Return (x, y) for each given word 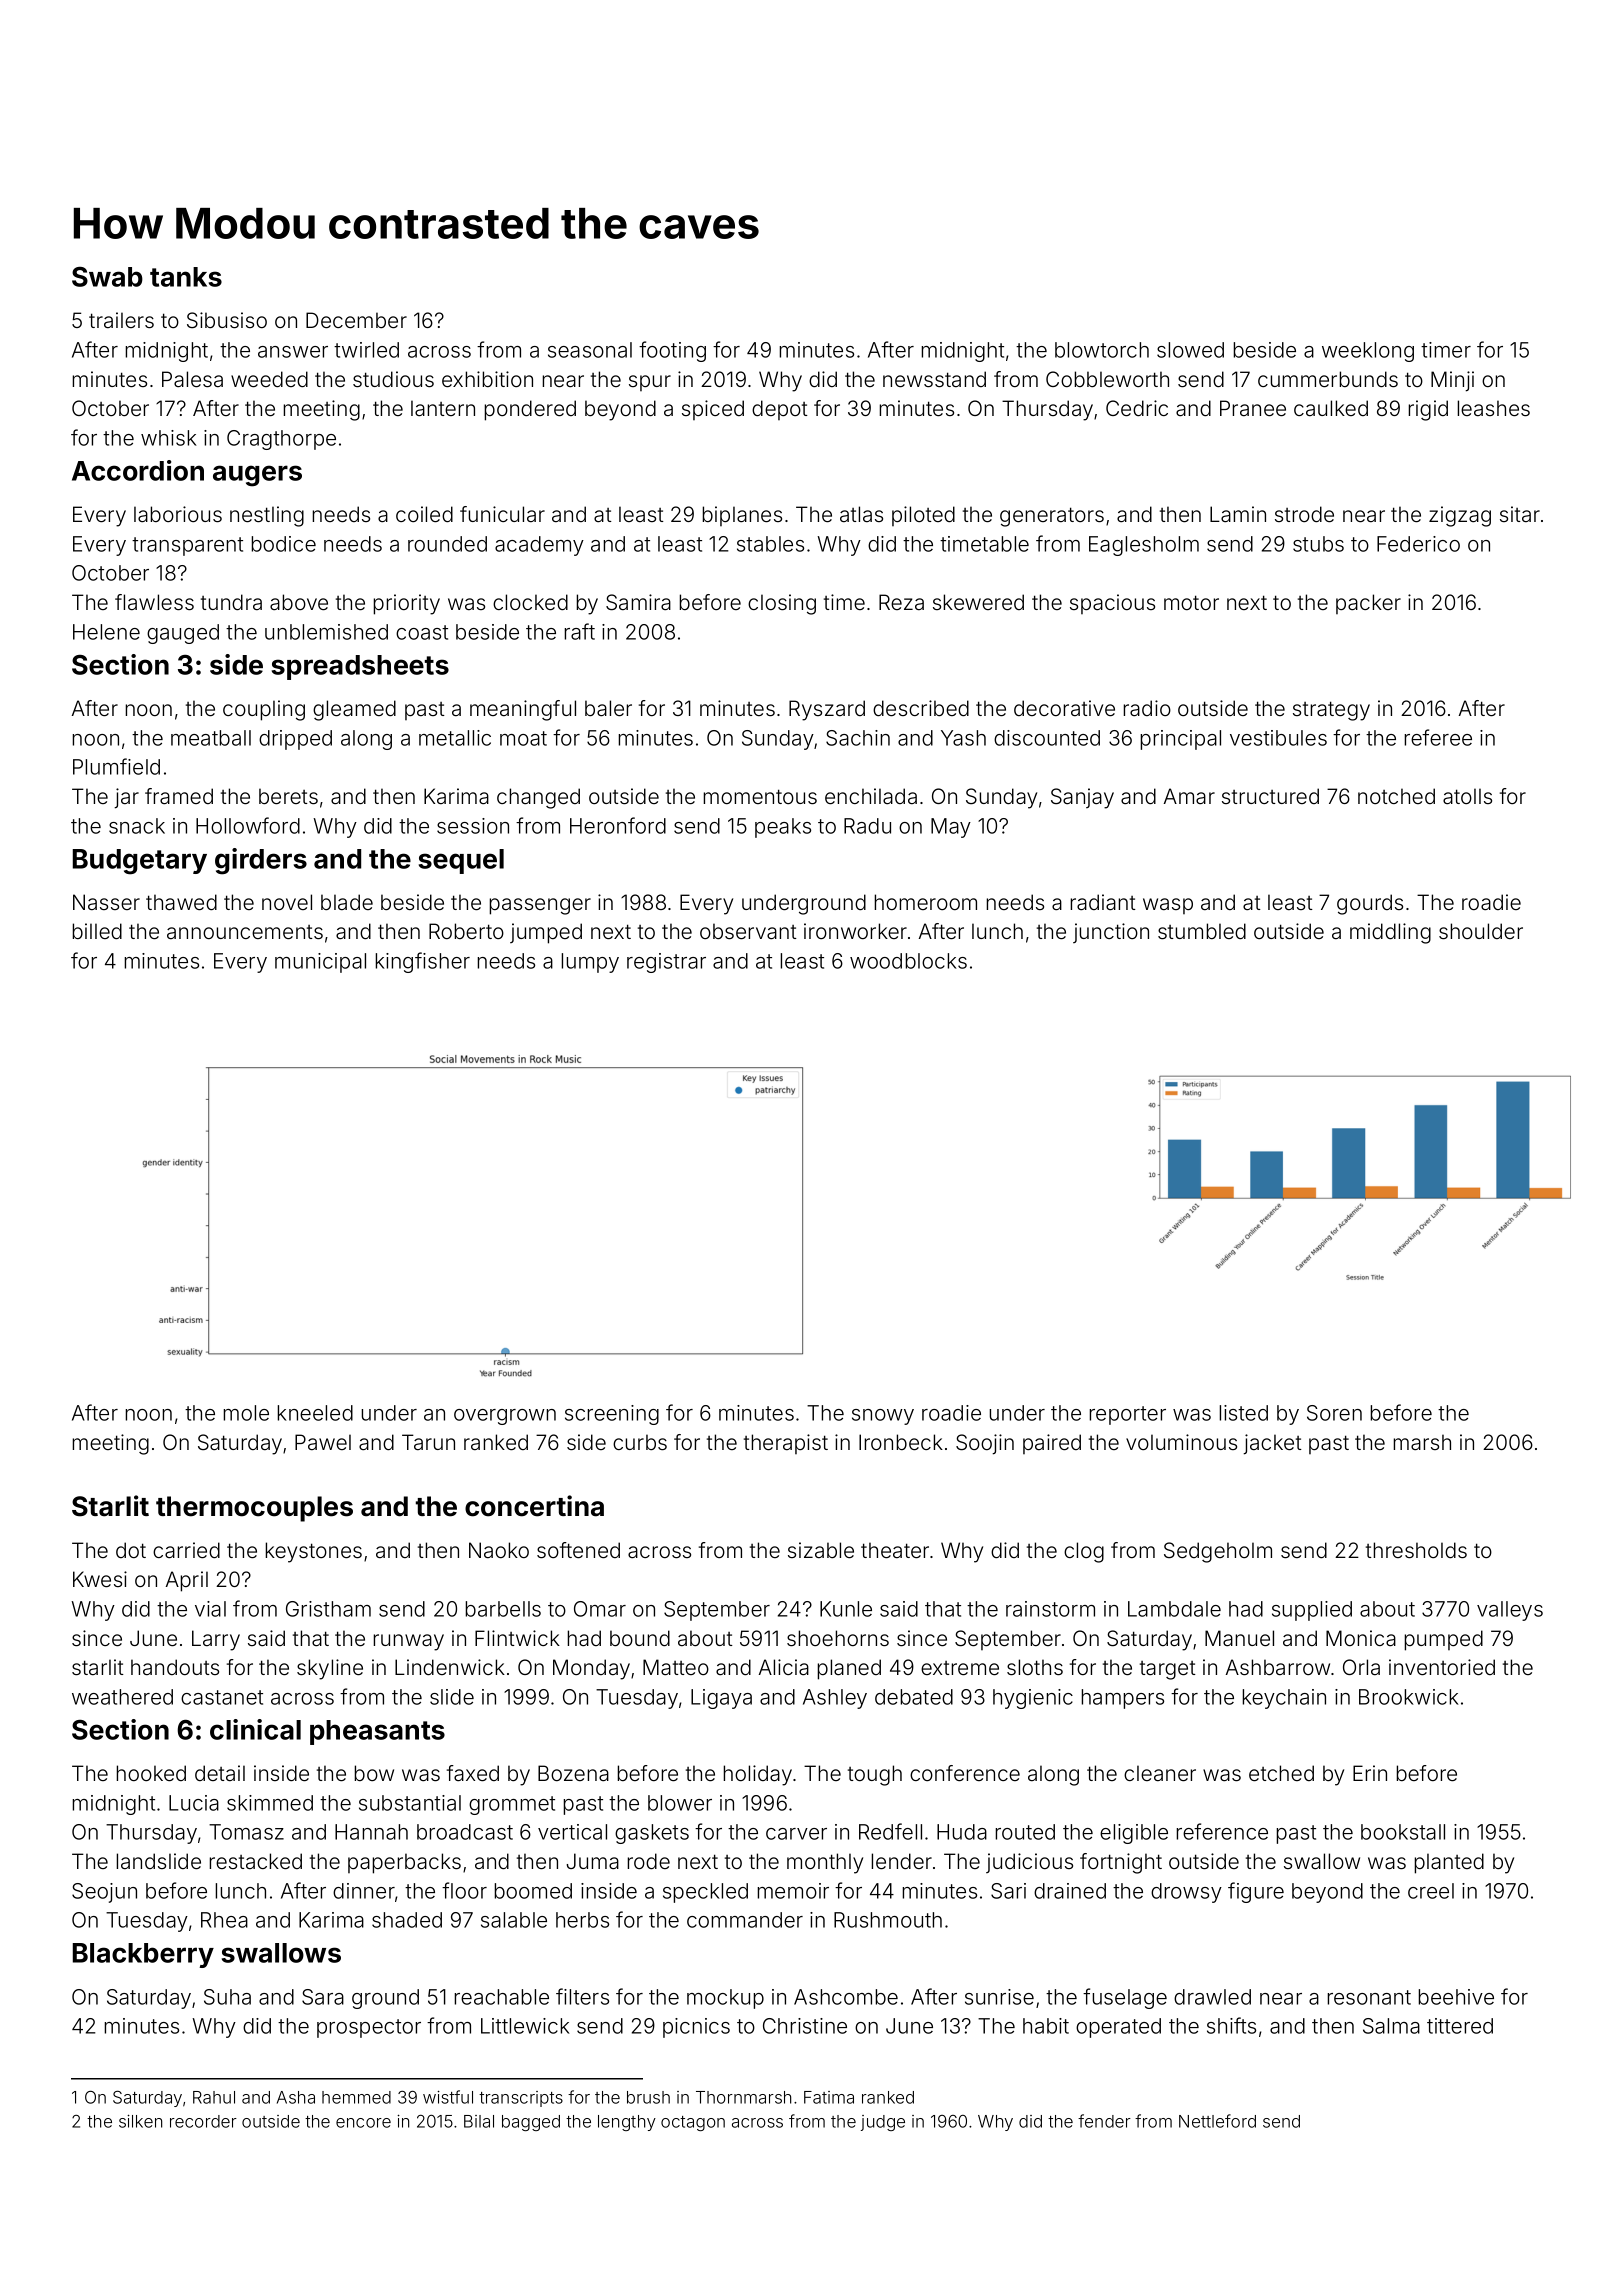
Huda (962, 1832)
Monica (1361, 1638)
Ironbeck (901, 1442)
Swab (107, 277)
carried (186, 1550)
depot (780, 410)
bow (374, 1773)
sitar (1520, 514)
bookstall (1403, 1832)
